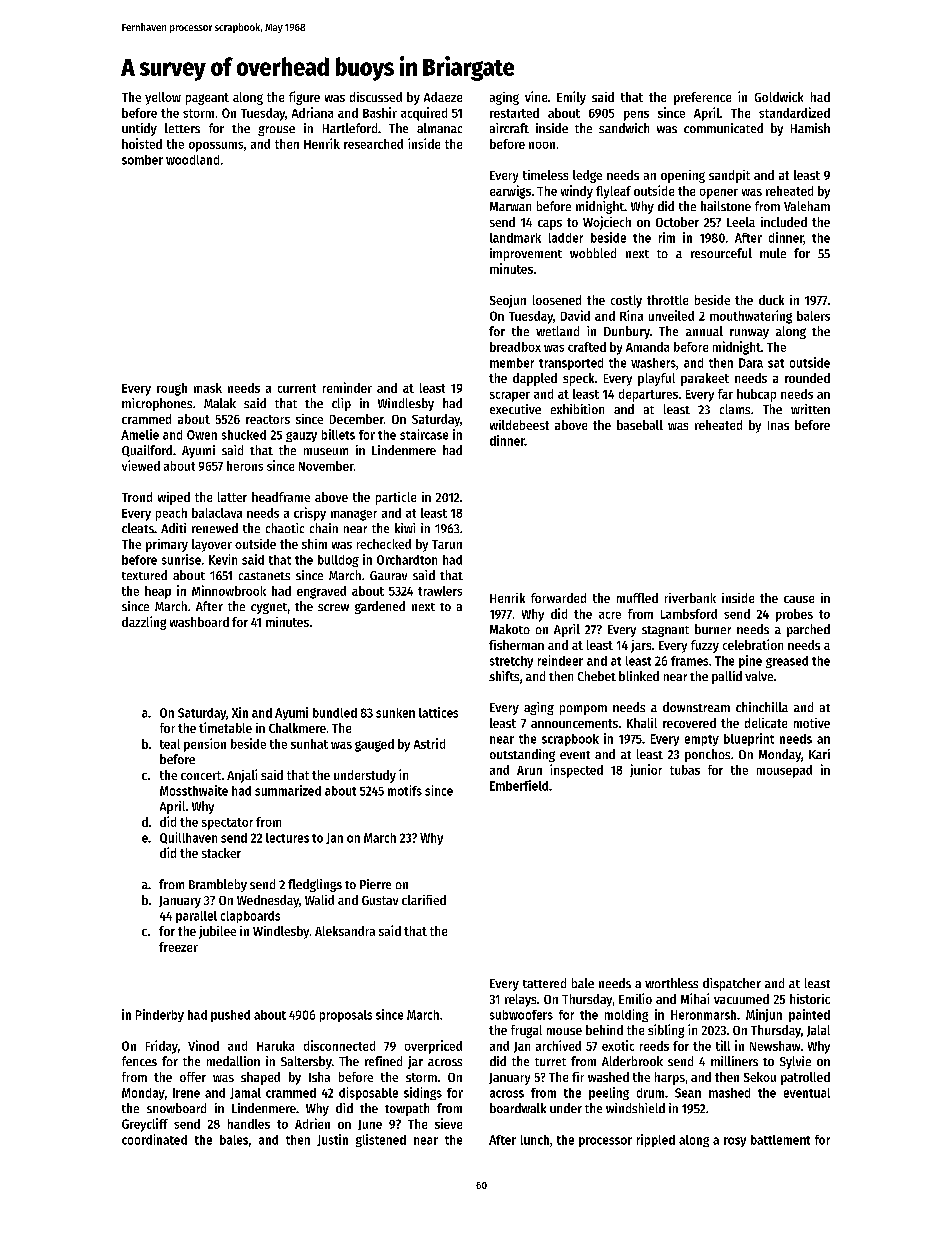  What do you see at coordinates (640, 425) in the screenshot?
I see `baseball` at bounding box center [640, 425].
